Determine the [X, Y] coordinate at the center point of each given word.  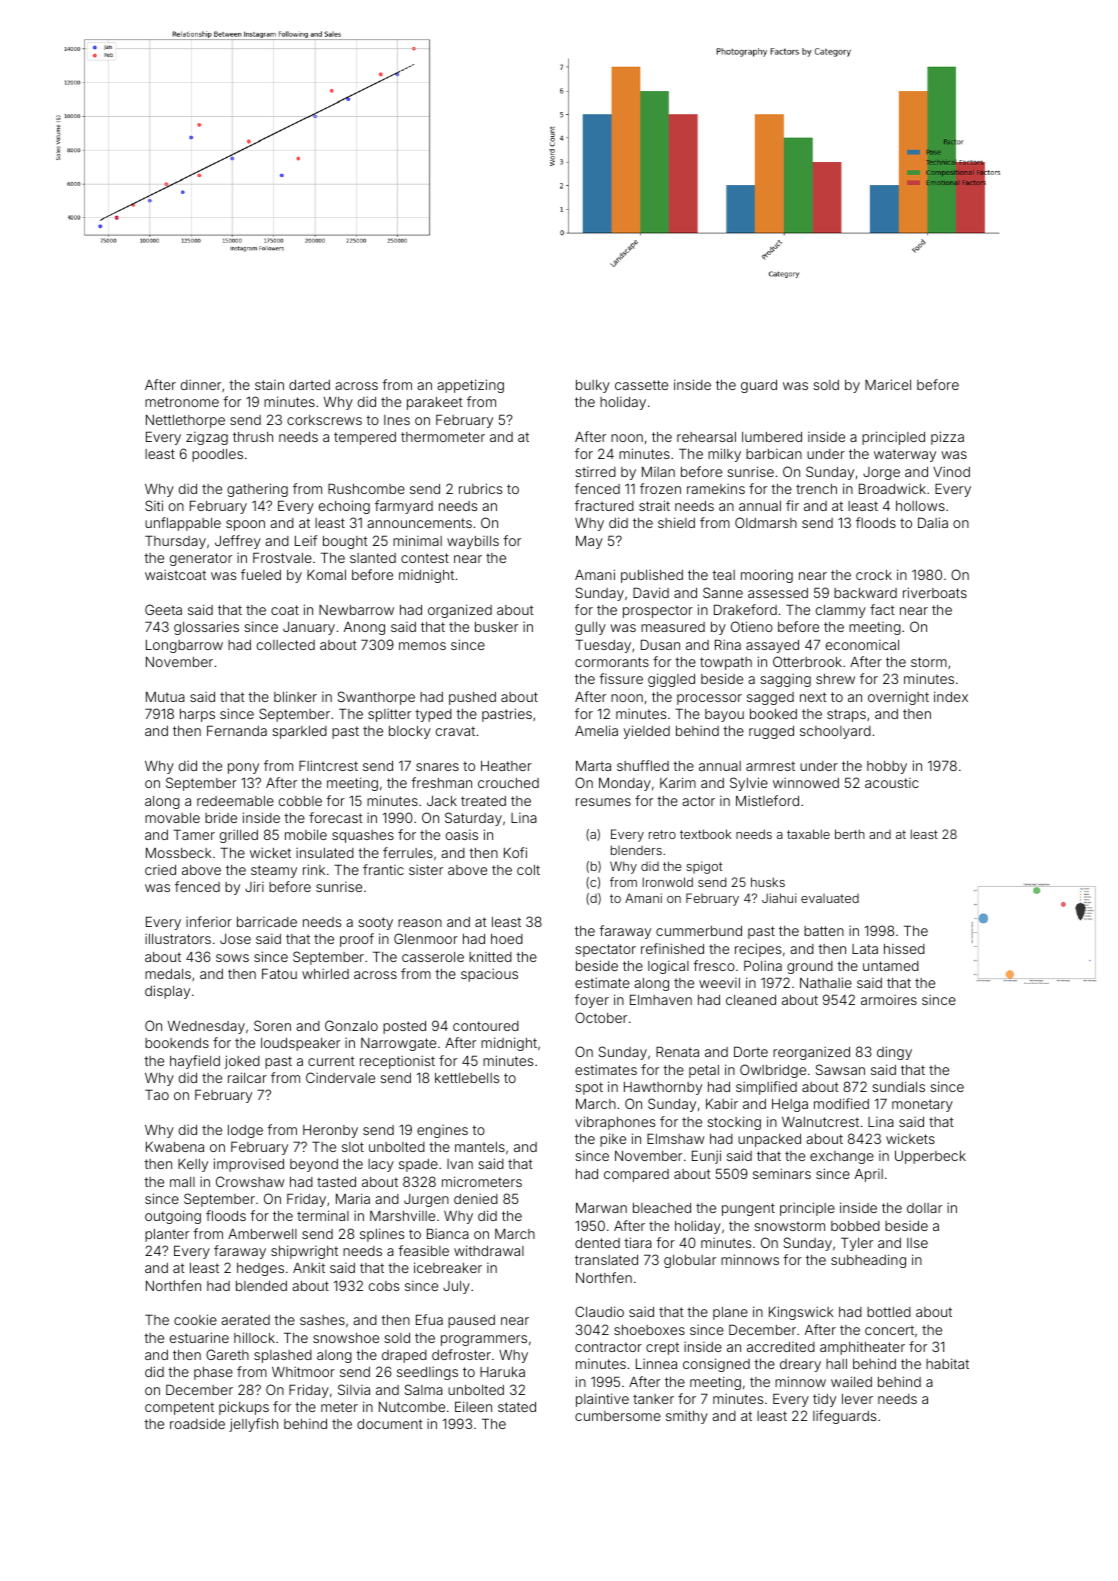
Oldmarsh [766, 522]
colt [528, 870]
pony [243, 768]
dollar [924, 1208]
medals [168, 974]
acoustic [892, 783]
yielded [646, 732]
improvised [249, 1165]
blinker [295, 696]
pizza [947, 438]
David [651, 592]
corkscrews [324, 420]
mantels [480, 1147]
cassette [641, 385]
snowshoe [346, 1338]
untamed [891, 966]
